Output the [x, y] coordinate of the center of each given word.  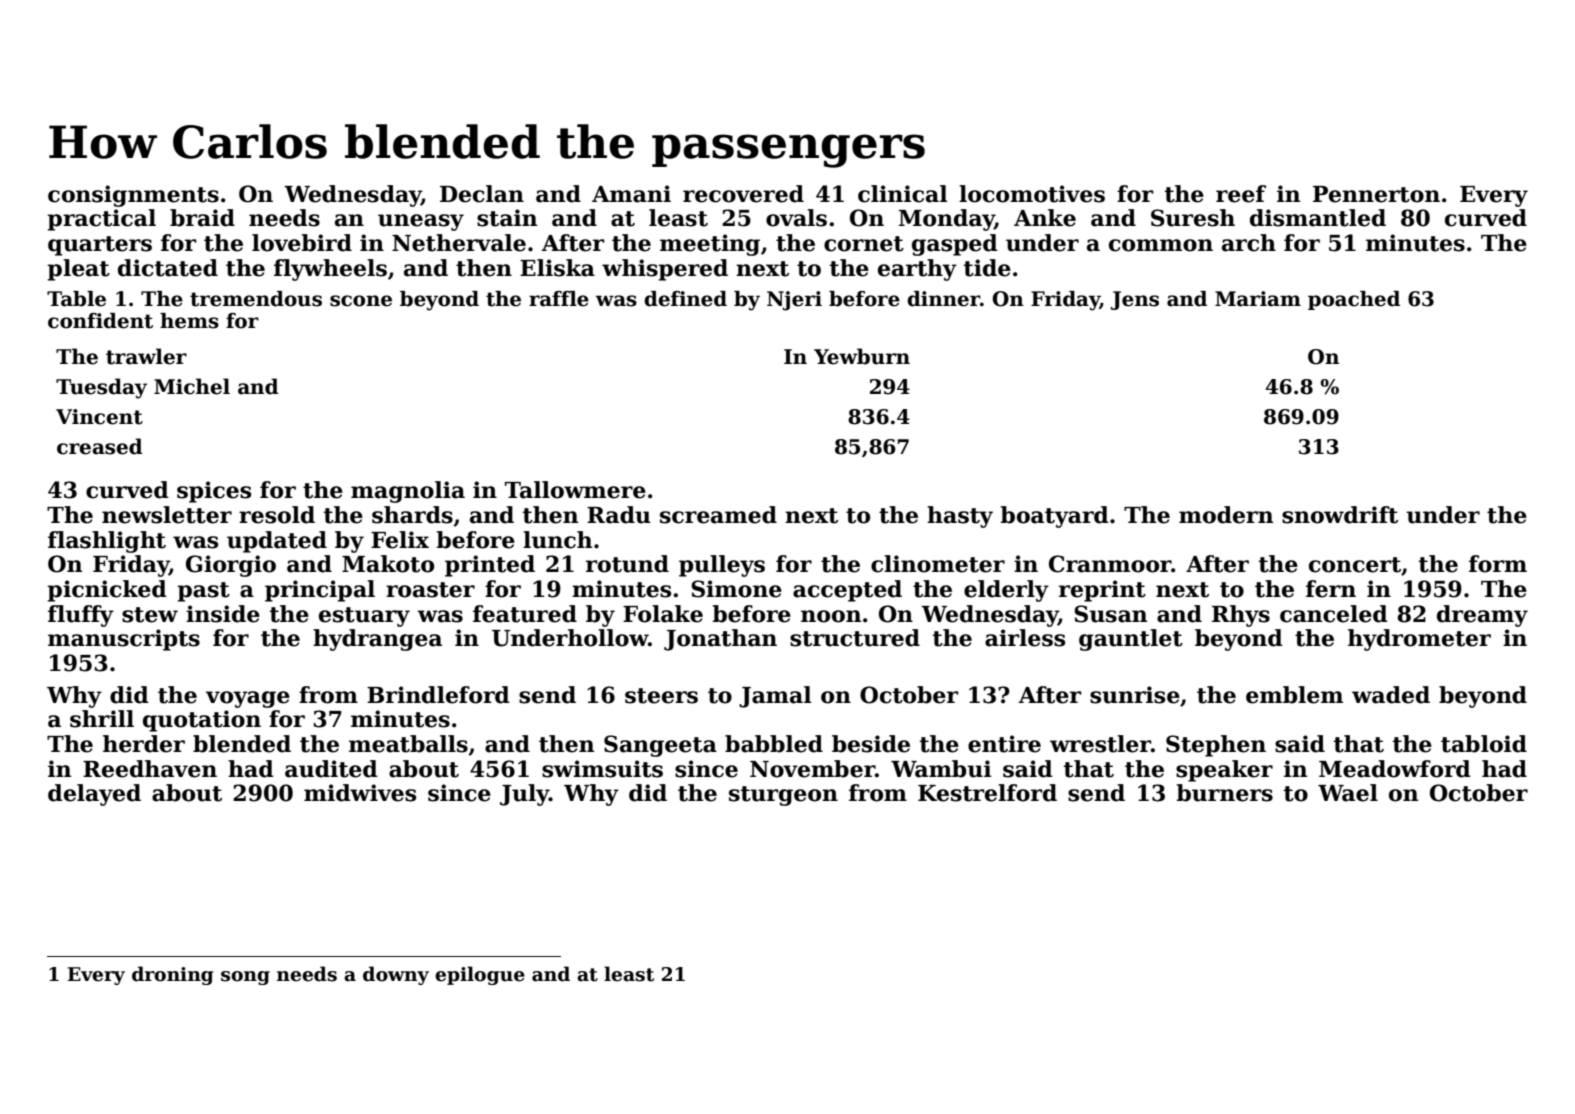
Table [76, 299]
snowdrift [1340, 515]
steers [661, 696]
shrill [102, 719]
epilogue [480, 975]
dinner [943, 299]
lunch [558, 540]
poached [1354, 300]
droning [172, 975]
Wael [1348, 793]
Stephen [1216, 746]
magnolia [408, 492]
